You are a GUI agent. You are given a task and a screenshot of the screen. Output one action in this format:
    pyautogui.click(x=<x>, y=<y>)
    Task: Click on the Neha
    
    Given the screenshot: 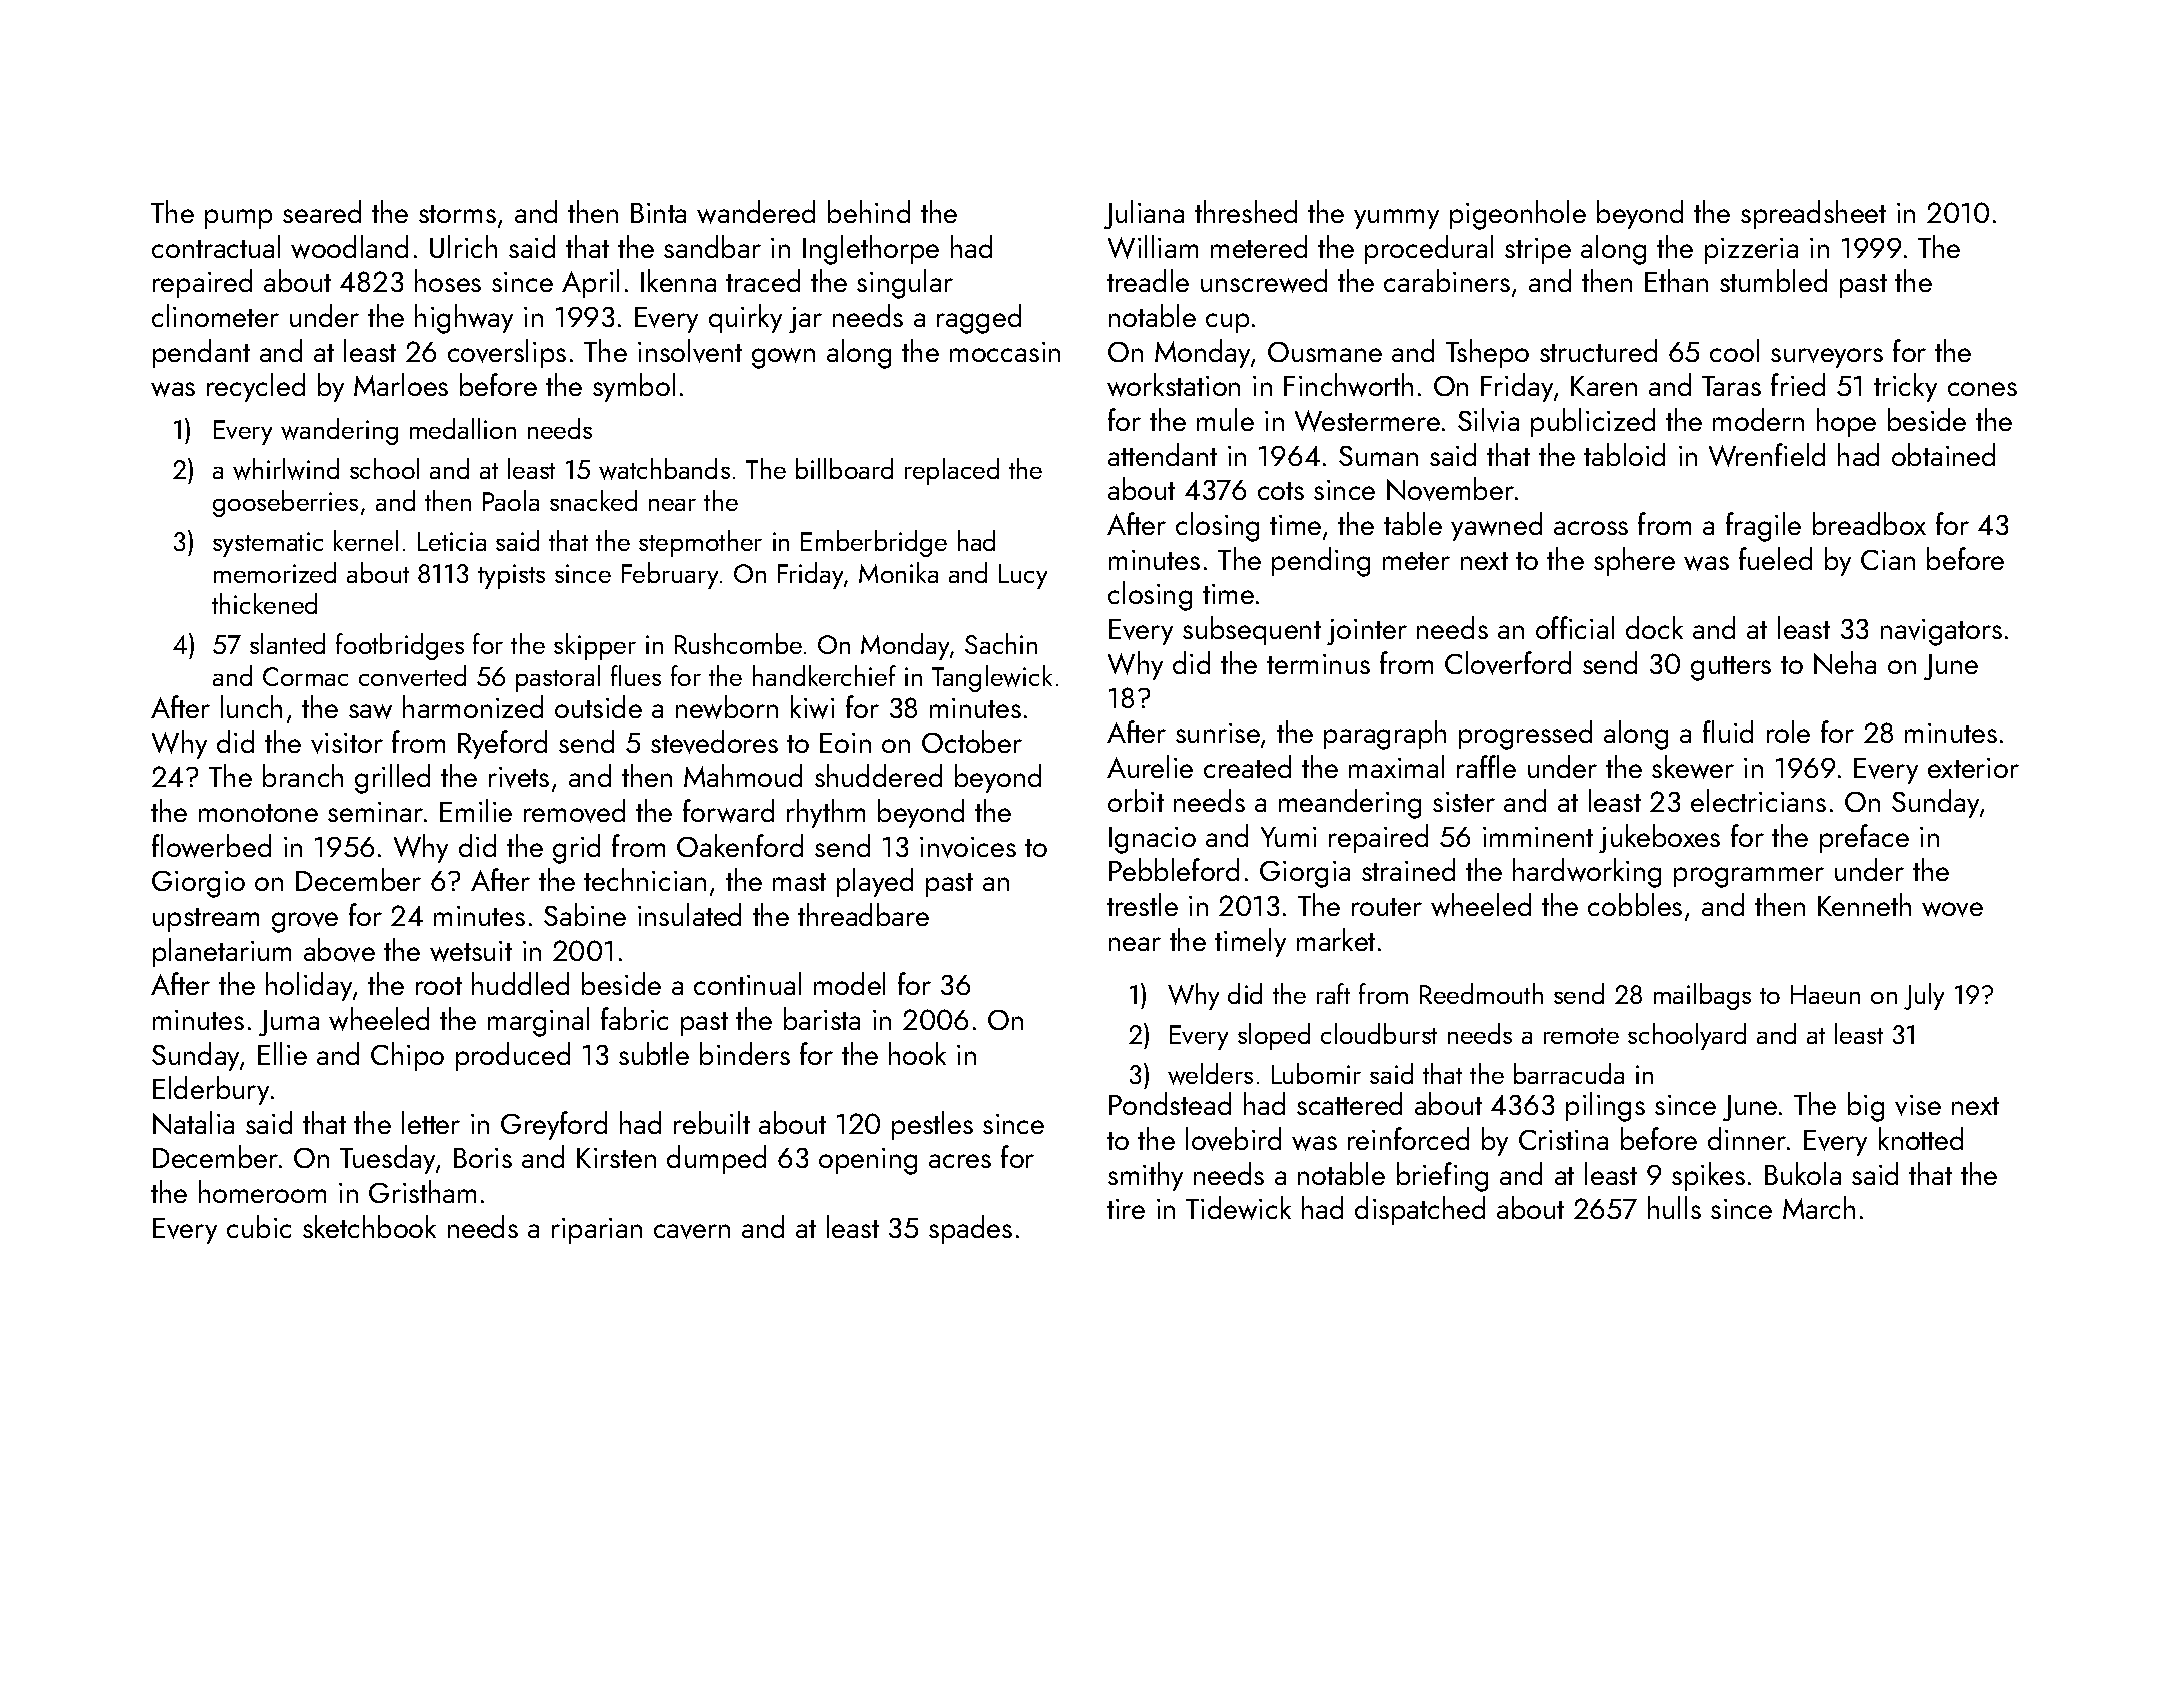 What is the action you would take?
    pyautogui.click(x=1845, y=662)
